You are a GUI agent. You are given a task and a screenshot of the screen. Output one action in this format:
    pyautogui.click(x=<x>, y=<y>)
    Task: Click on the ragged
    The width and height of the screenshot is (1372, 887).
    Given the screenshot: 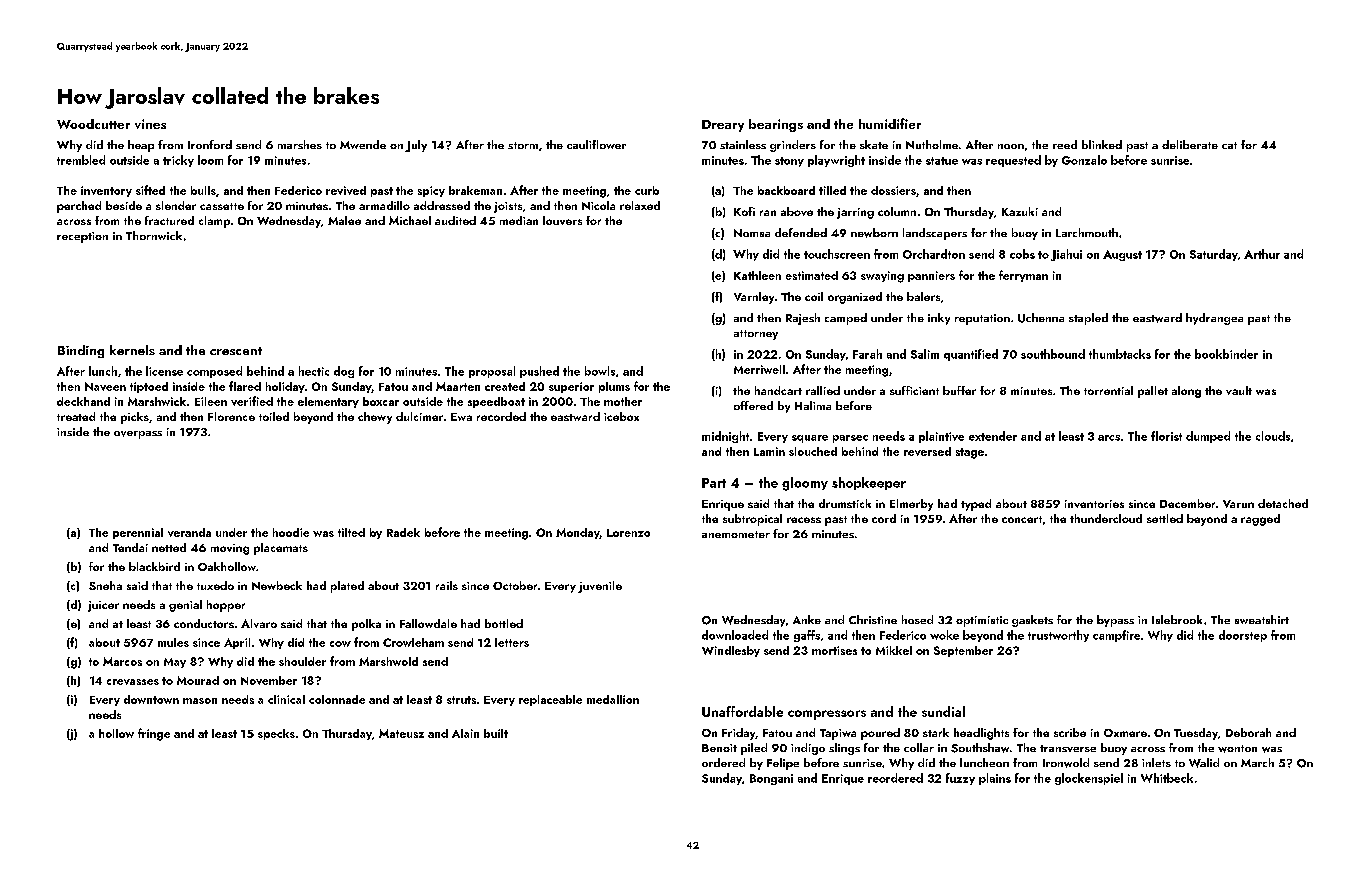 What is the action you would take?
    pyautogui.click(x=1260, y=520)
